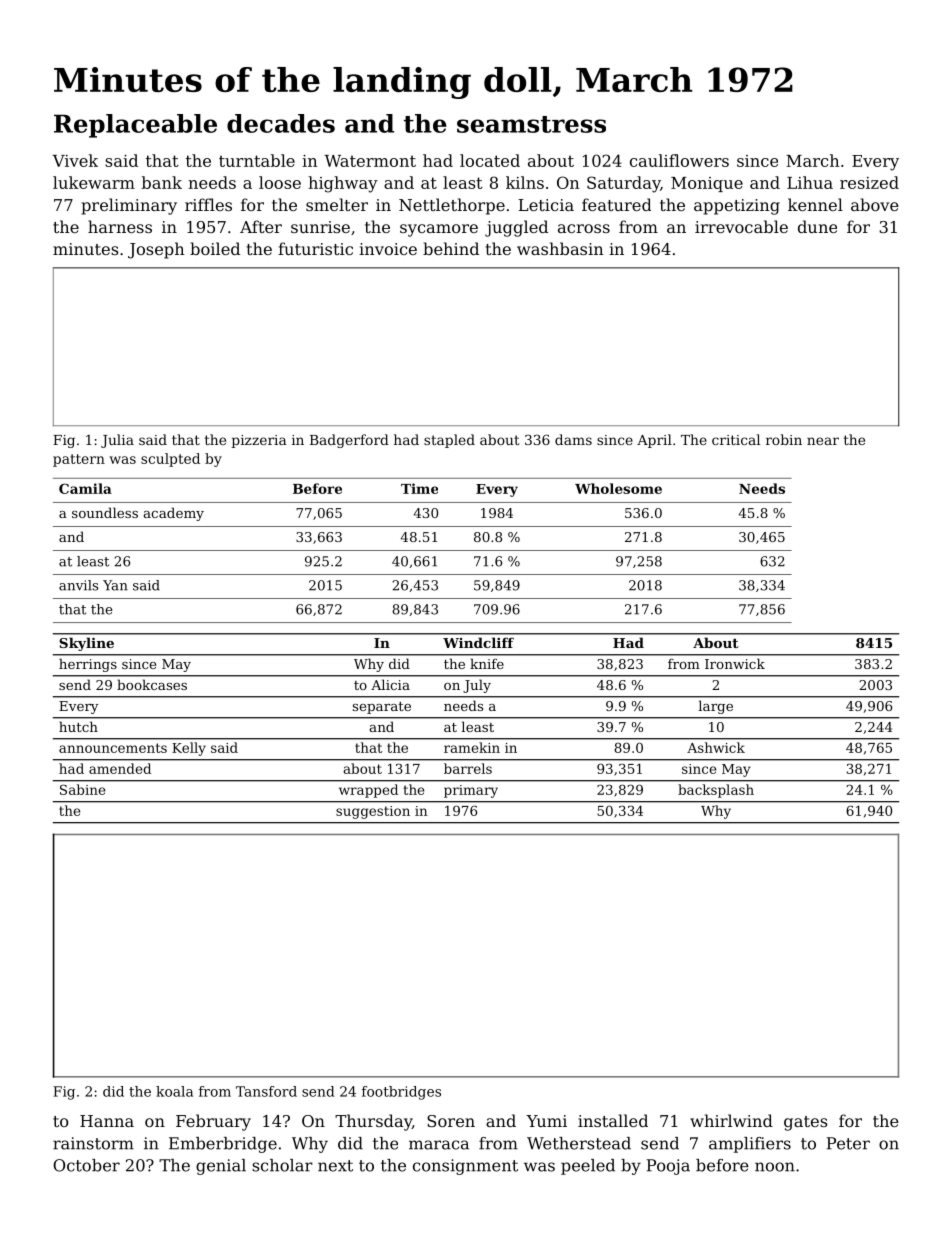 The height and width of the screenshot is (1233, 952). Describe the element at coordinates (120, 226) in the screenshot. I see `harness` at that location.
